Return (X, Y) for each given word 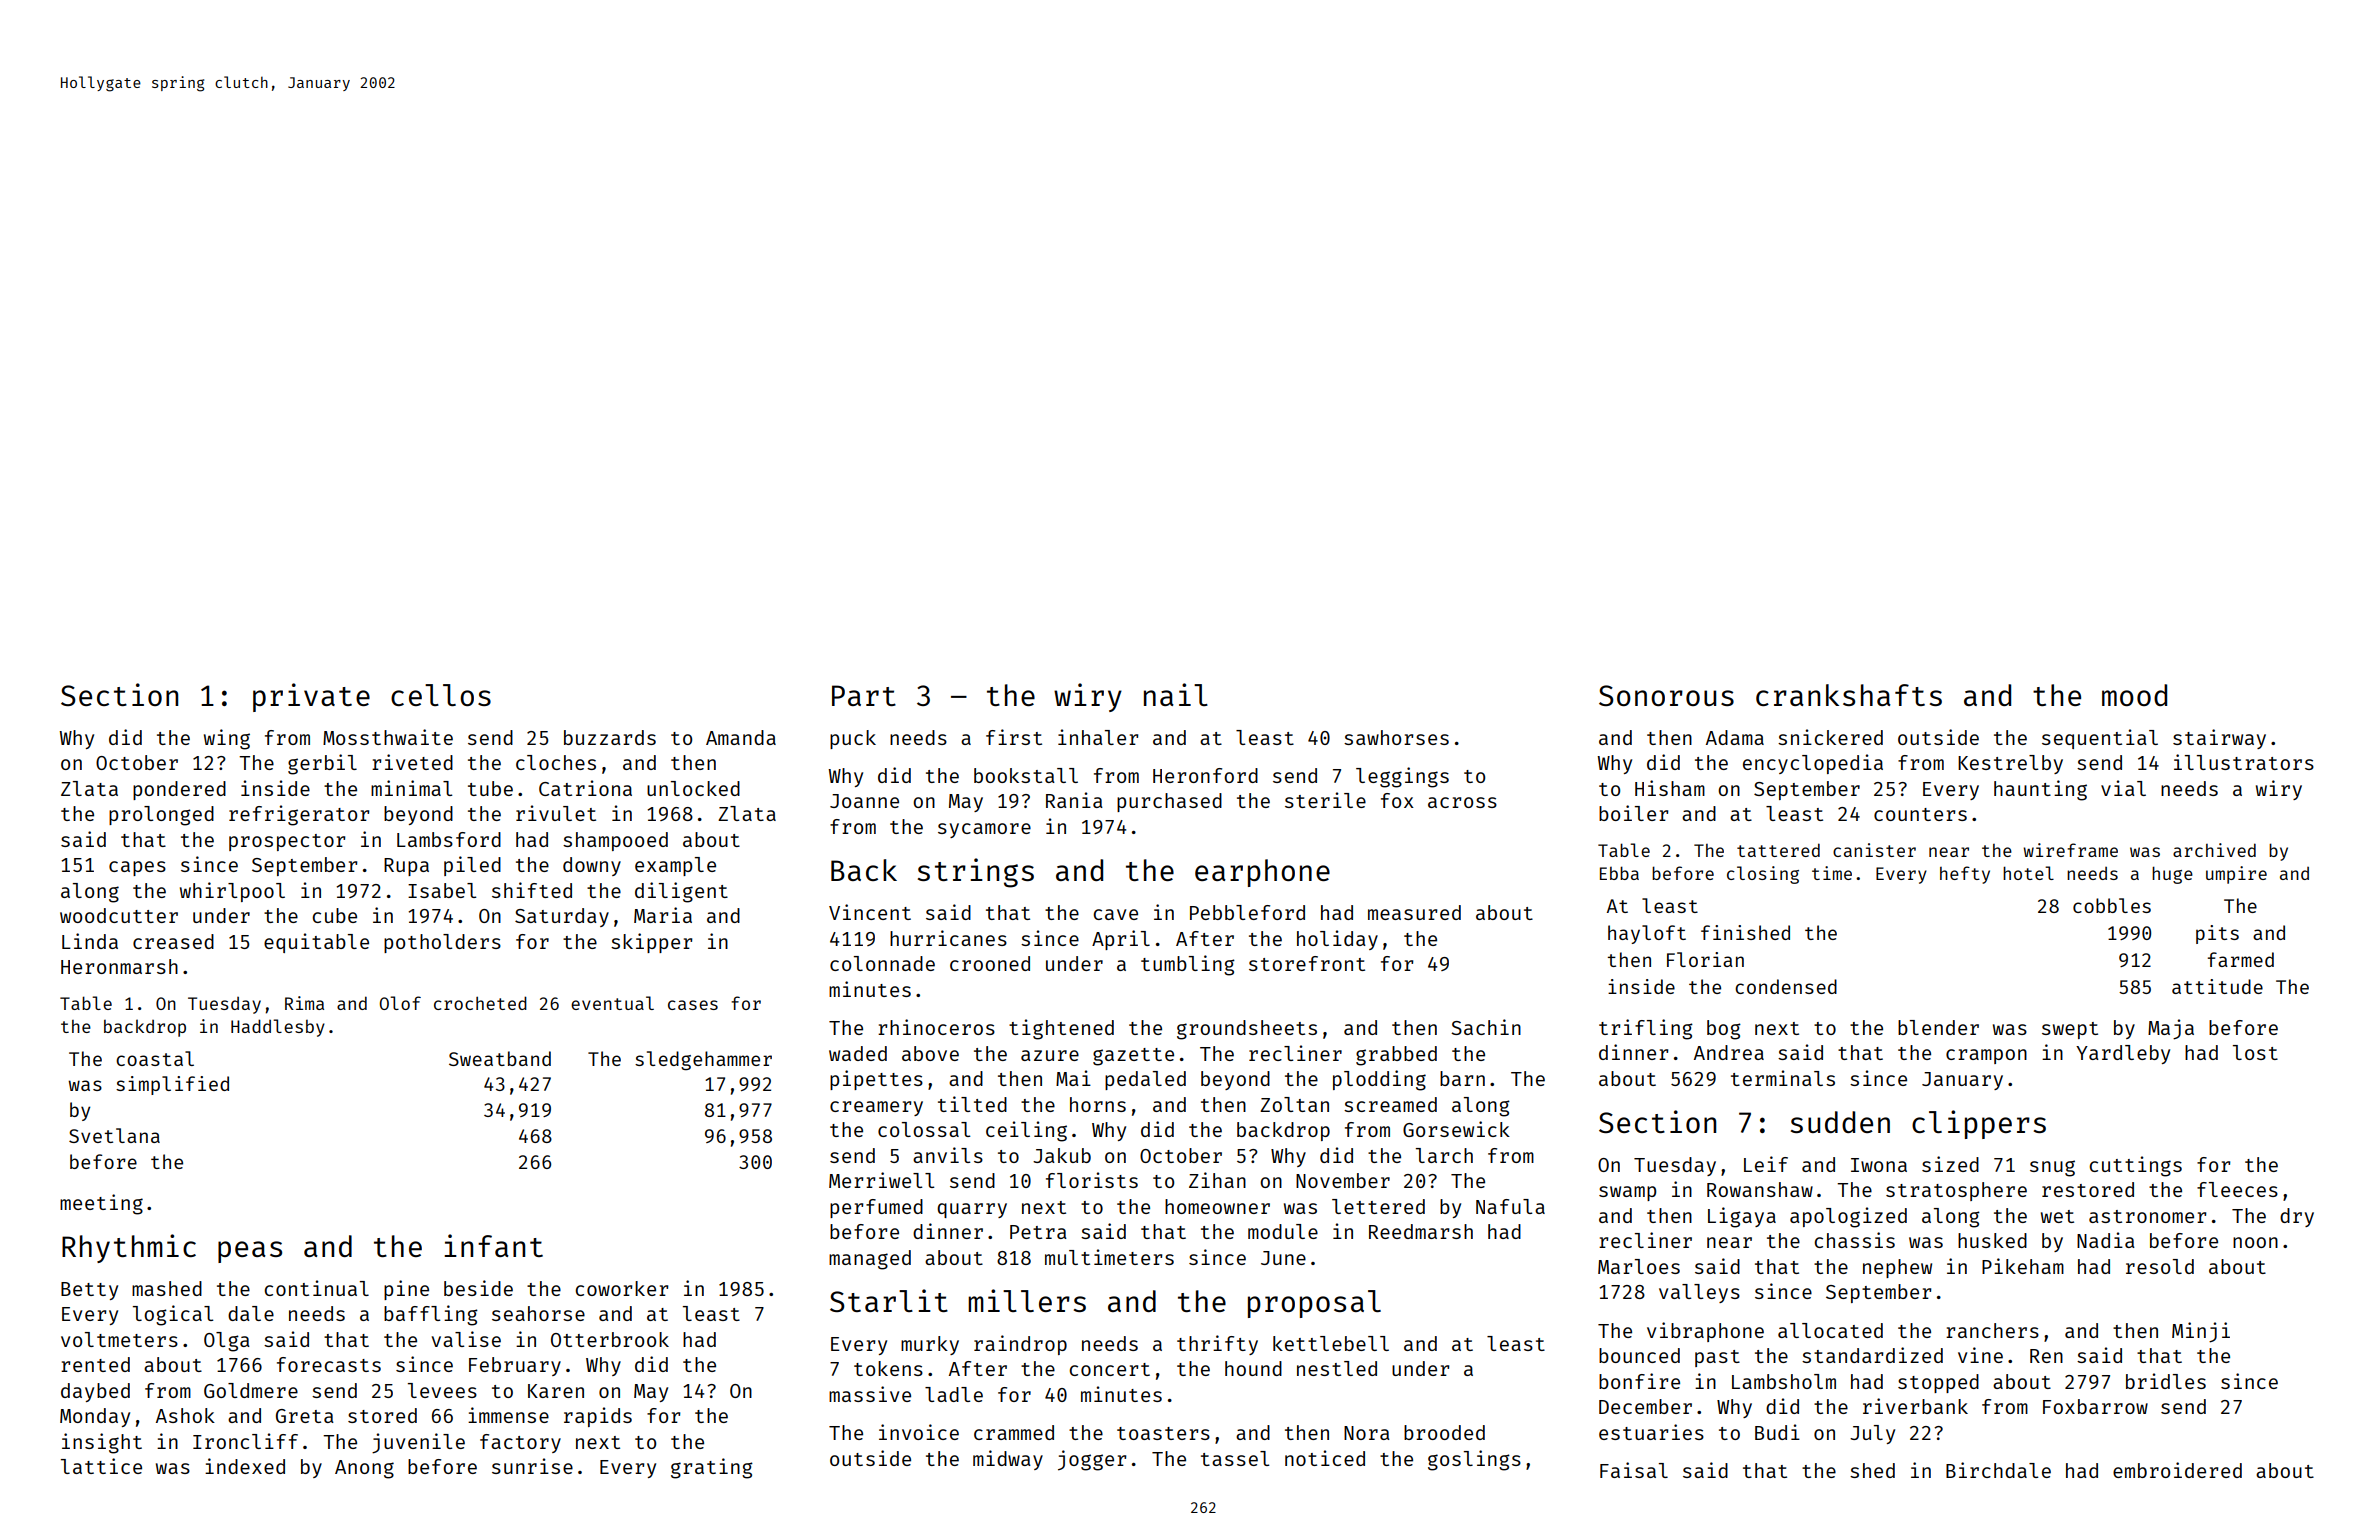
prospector (287, 842)
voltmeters (119, 1339)
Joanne (864, 801)
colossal (924, 1129)
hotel (2028, 873)
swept (2070, 1030)
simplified (172, 1085)
